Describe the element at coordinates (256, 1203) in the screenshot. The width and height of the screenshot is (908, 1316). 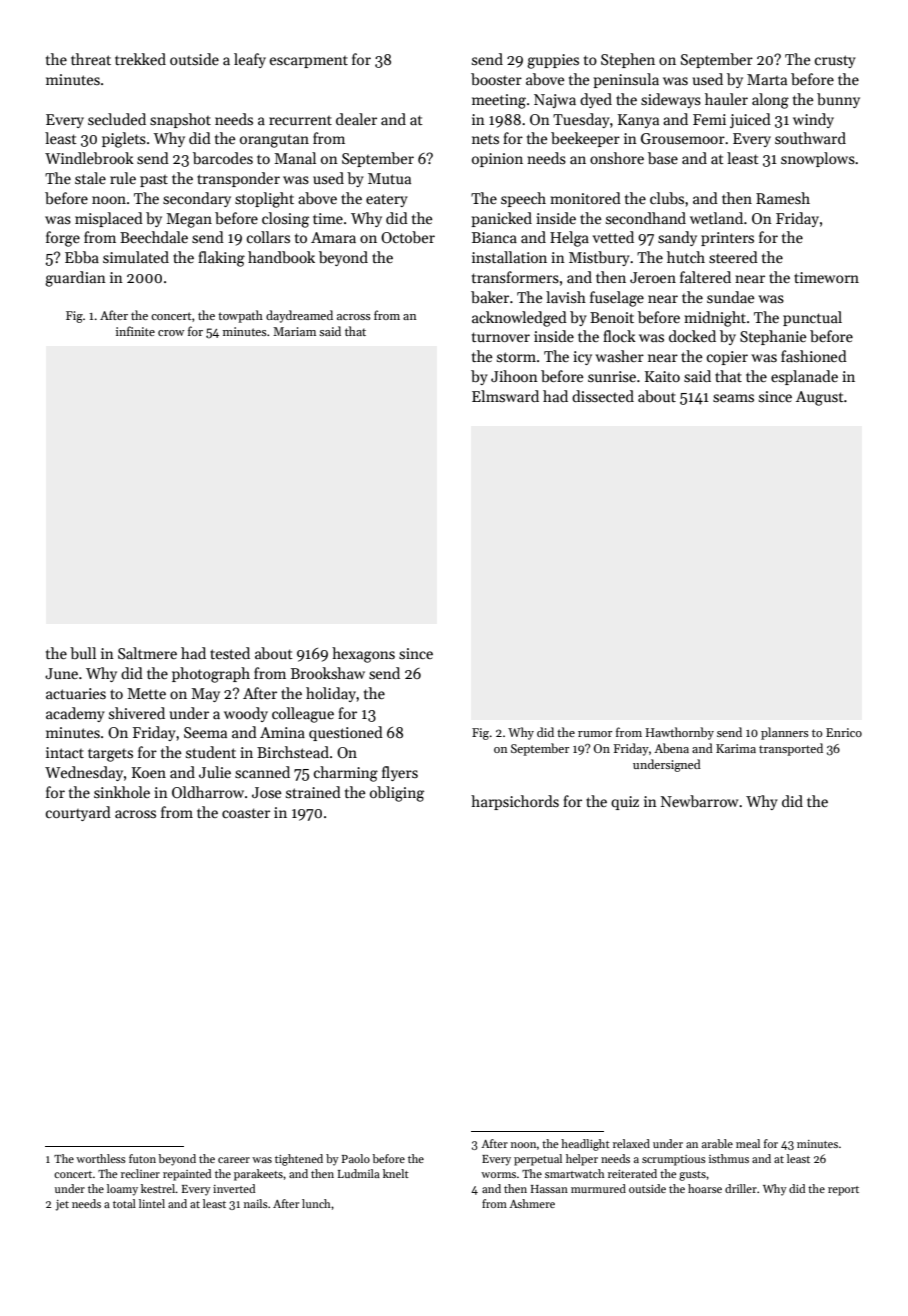
I see `nails` at that location.
